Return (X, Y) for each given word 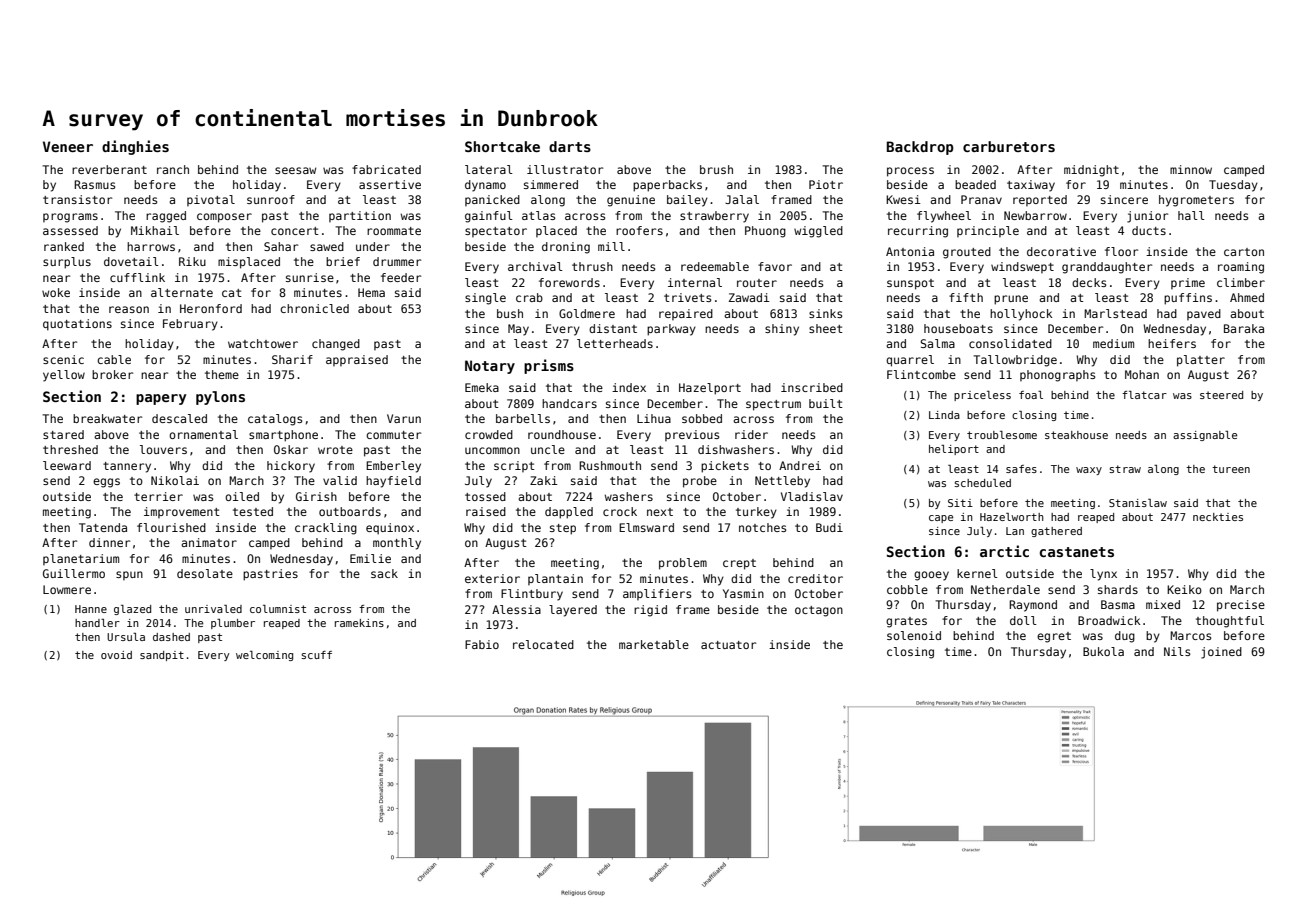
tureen (1231, 469)
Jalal (742, 199)
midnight (1091, 171)
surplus (67, 263)
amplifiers (657, 594)
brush (716, 169)
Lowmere (67, 589)
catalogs (275, 420)
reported (1040, 200)
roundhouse (562, 434)
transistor (77, 199)
